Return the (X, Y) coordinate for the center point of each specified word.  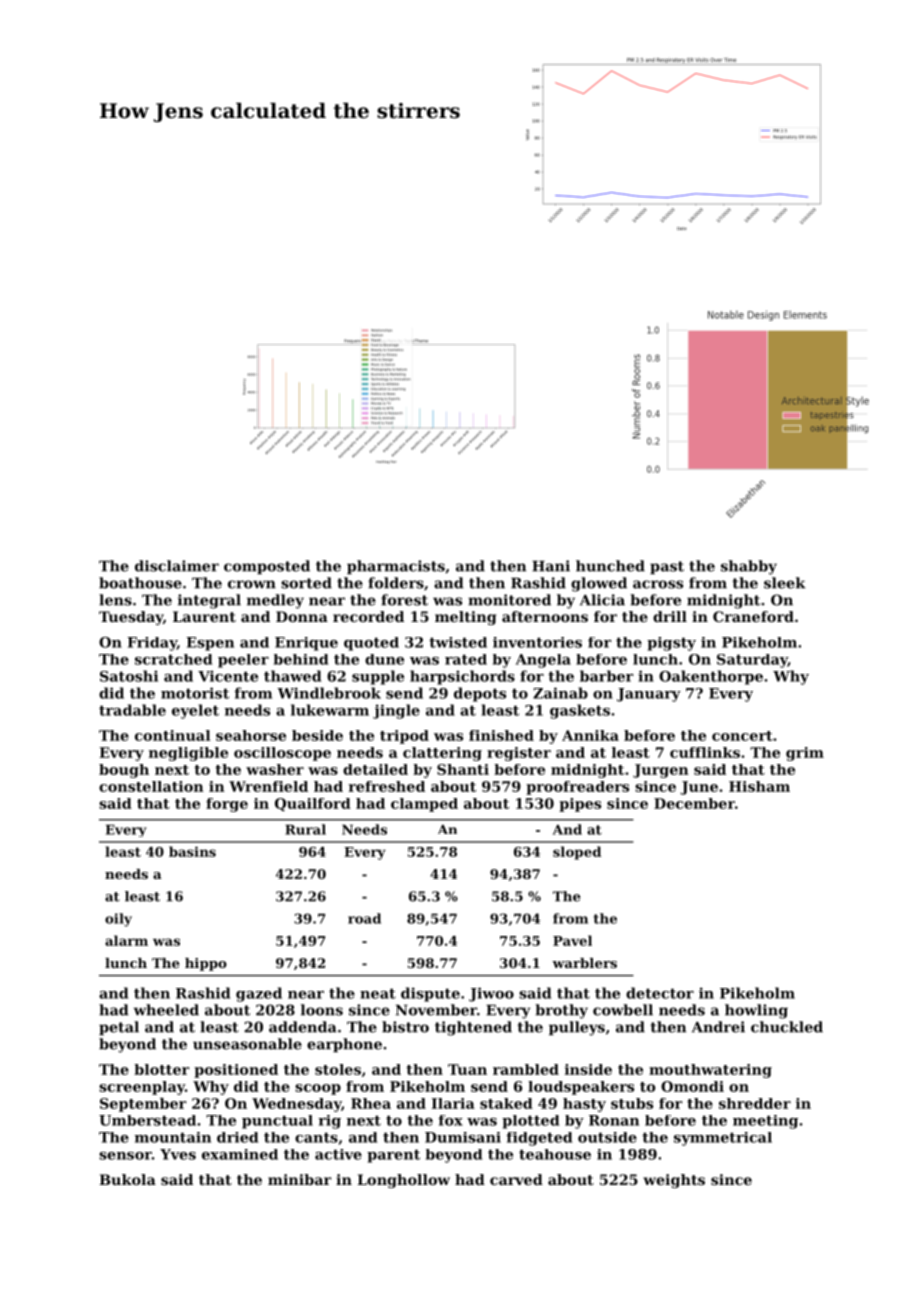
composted (267, 567)
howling (756, 1011)
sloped (577, 853)
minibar (299, 1179)
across (658, 584)
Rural (305, 829)
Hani (551, 566)
